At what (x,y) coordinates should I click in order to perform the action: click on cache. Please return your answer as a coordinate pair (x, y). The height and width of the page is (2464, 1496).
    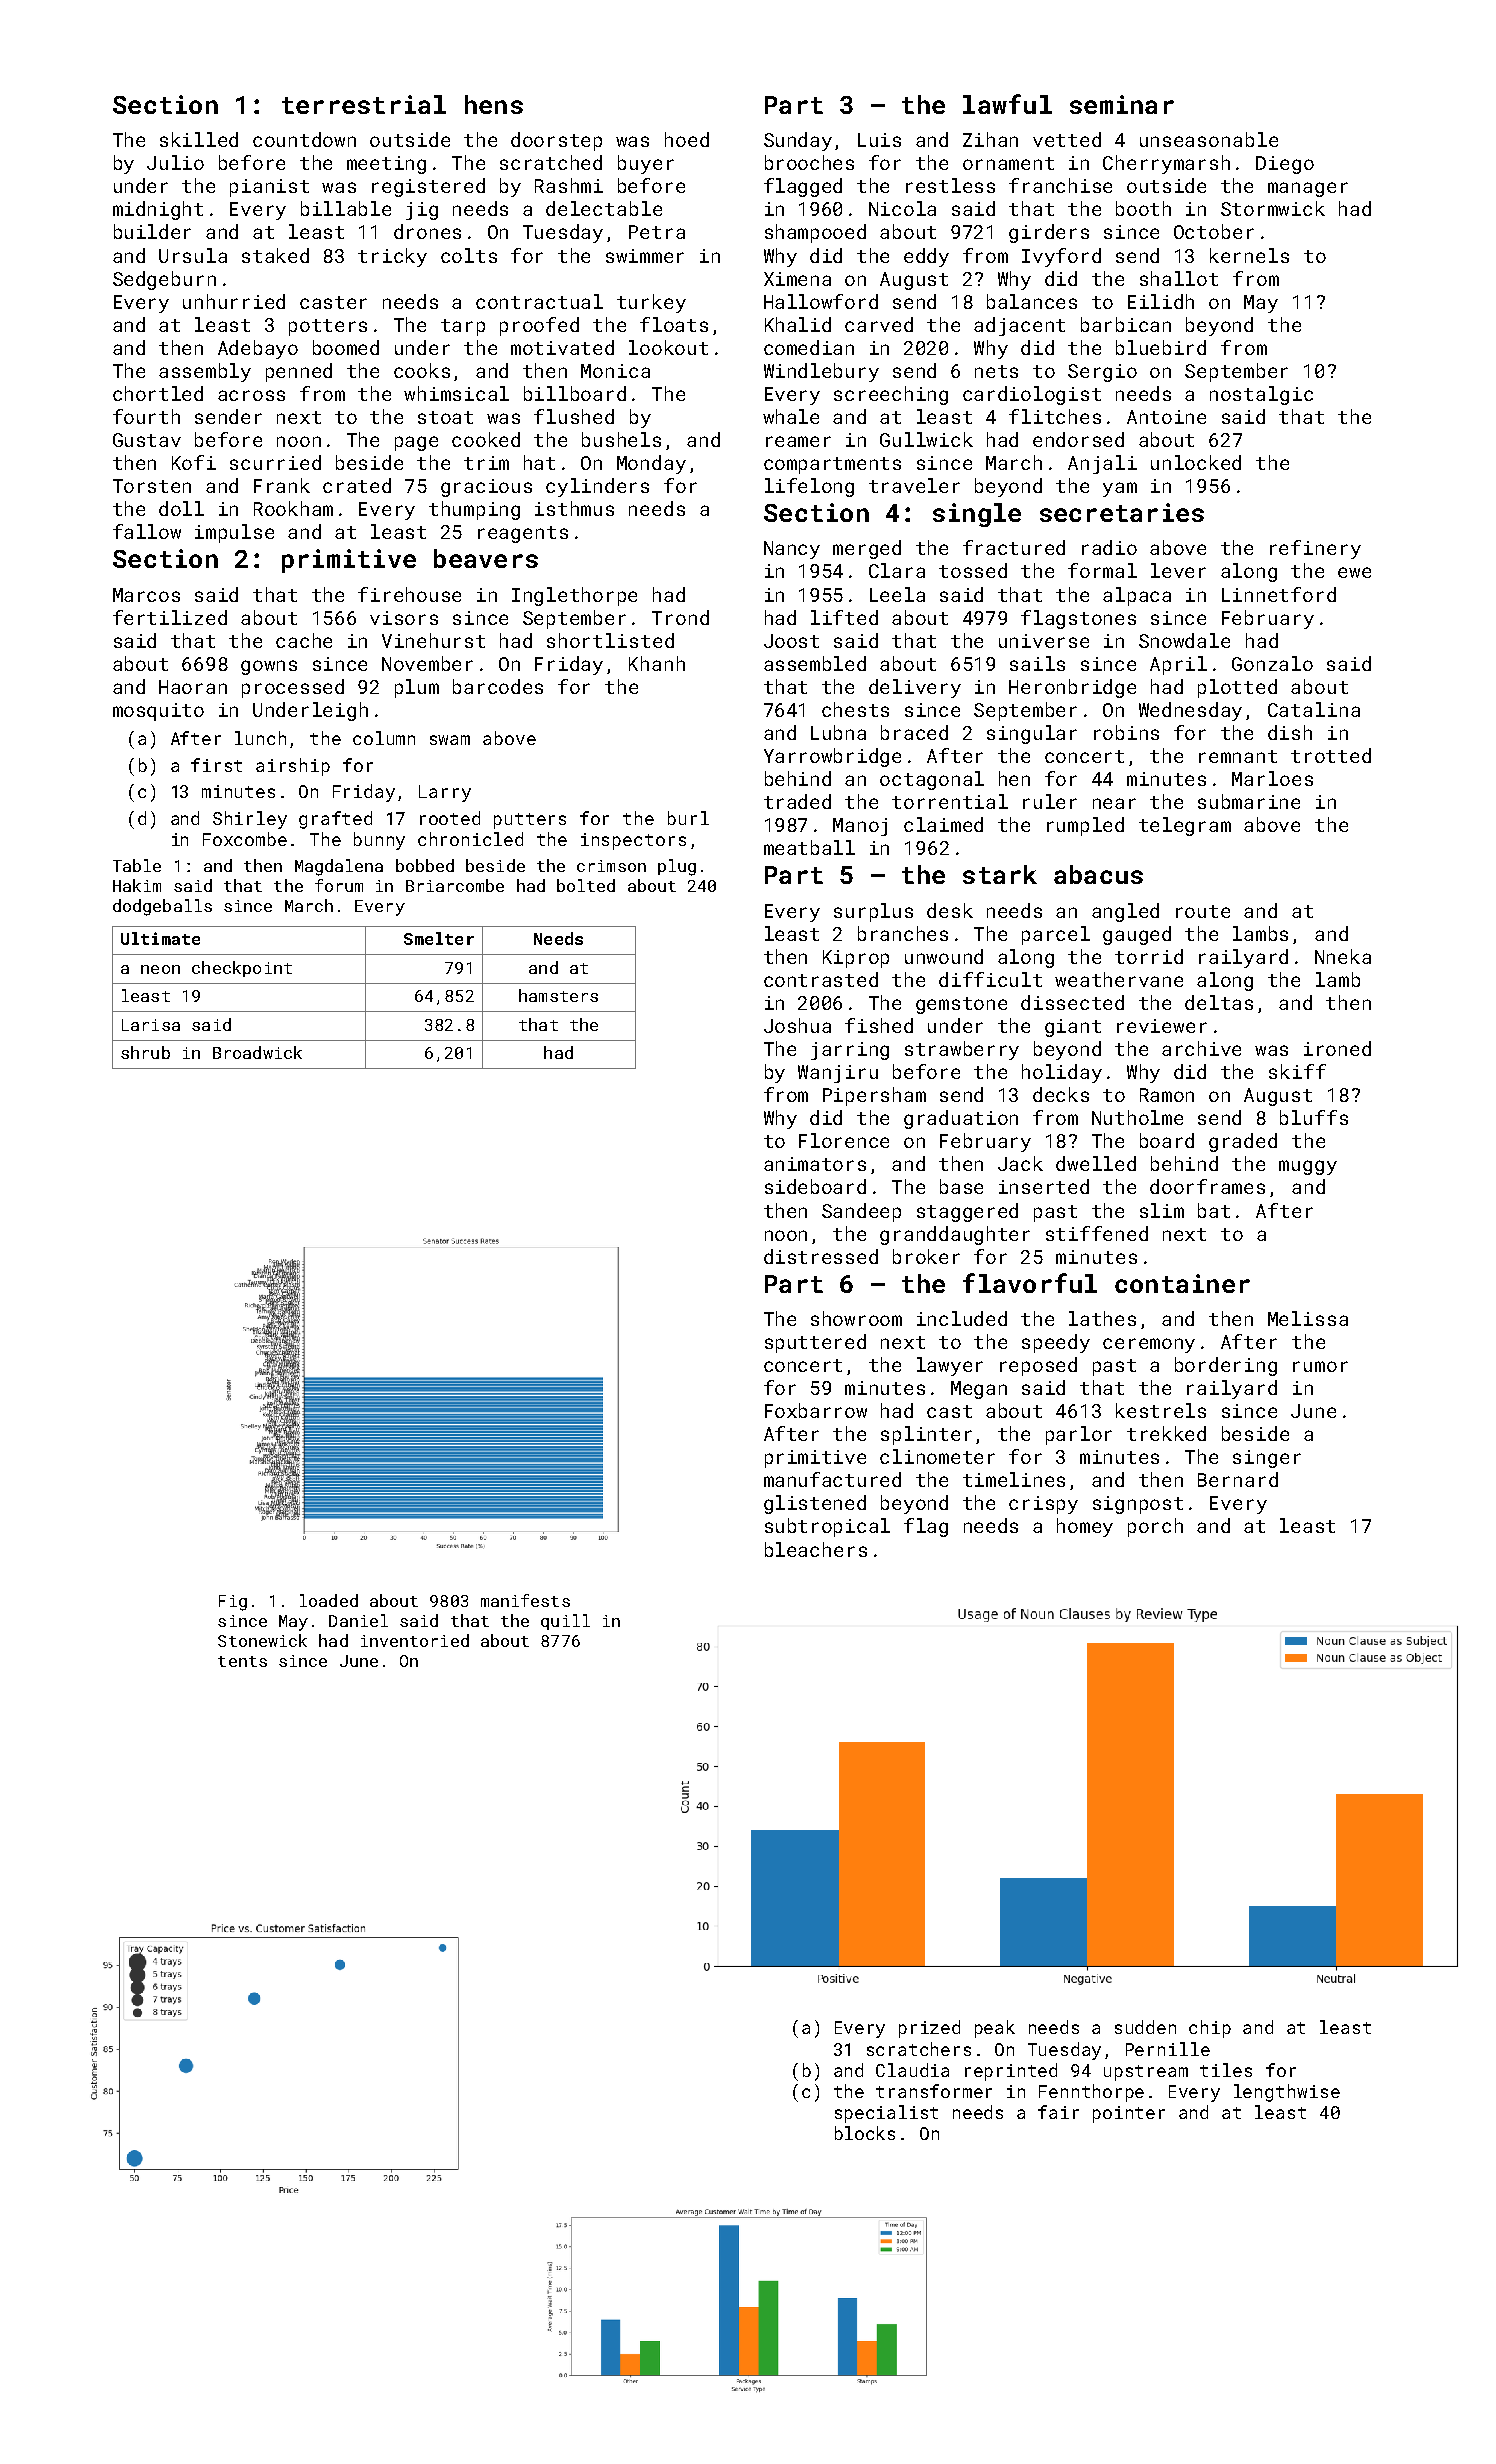
    Looking at the image, I should click on (304, 640).
